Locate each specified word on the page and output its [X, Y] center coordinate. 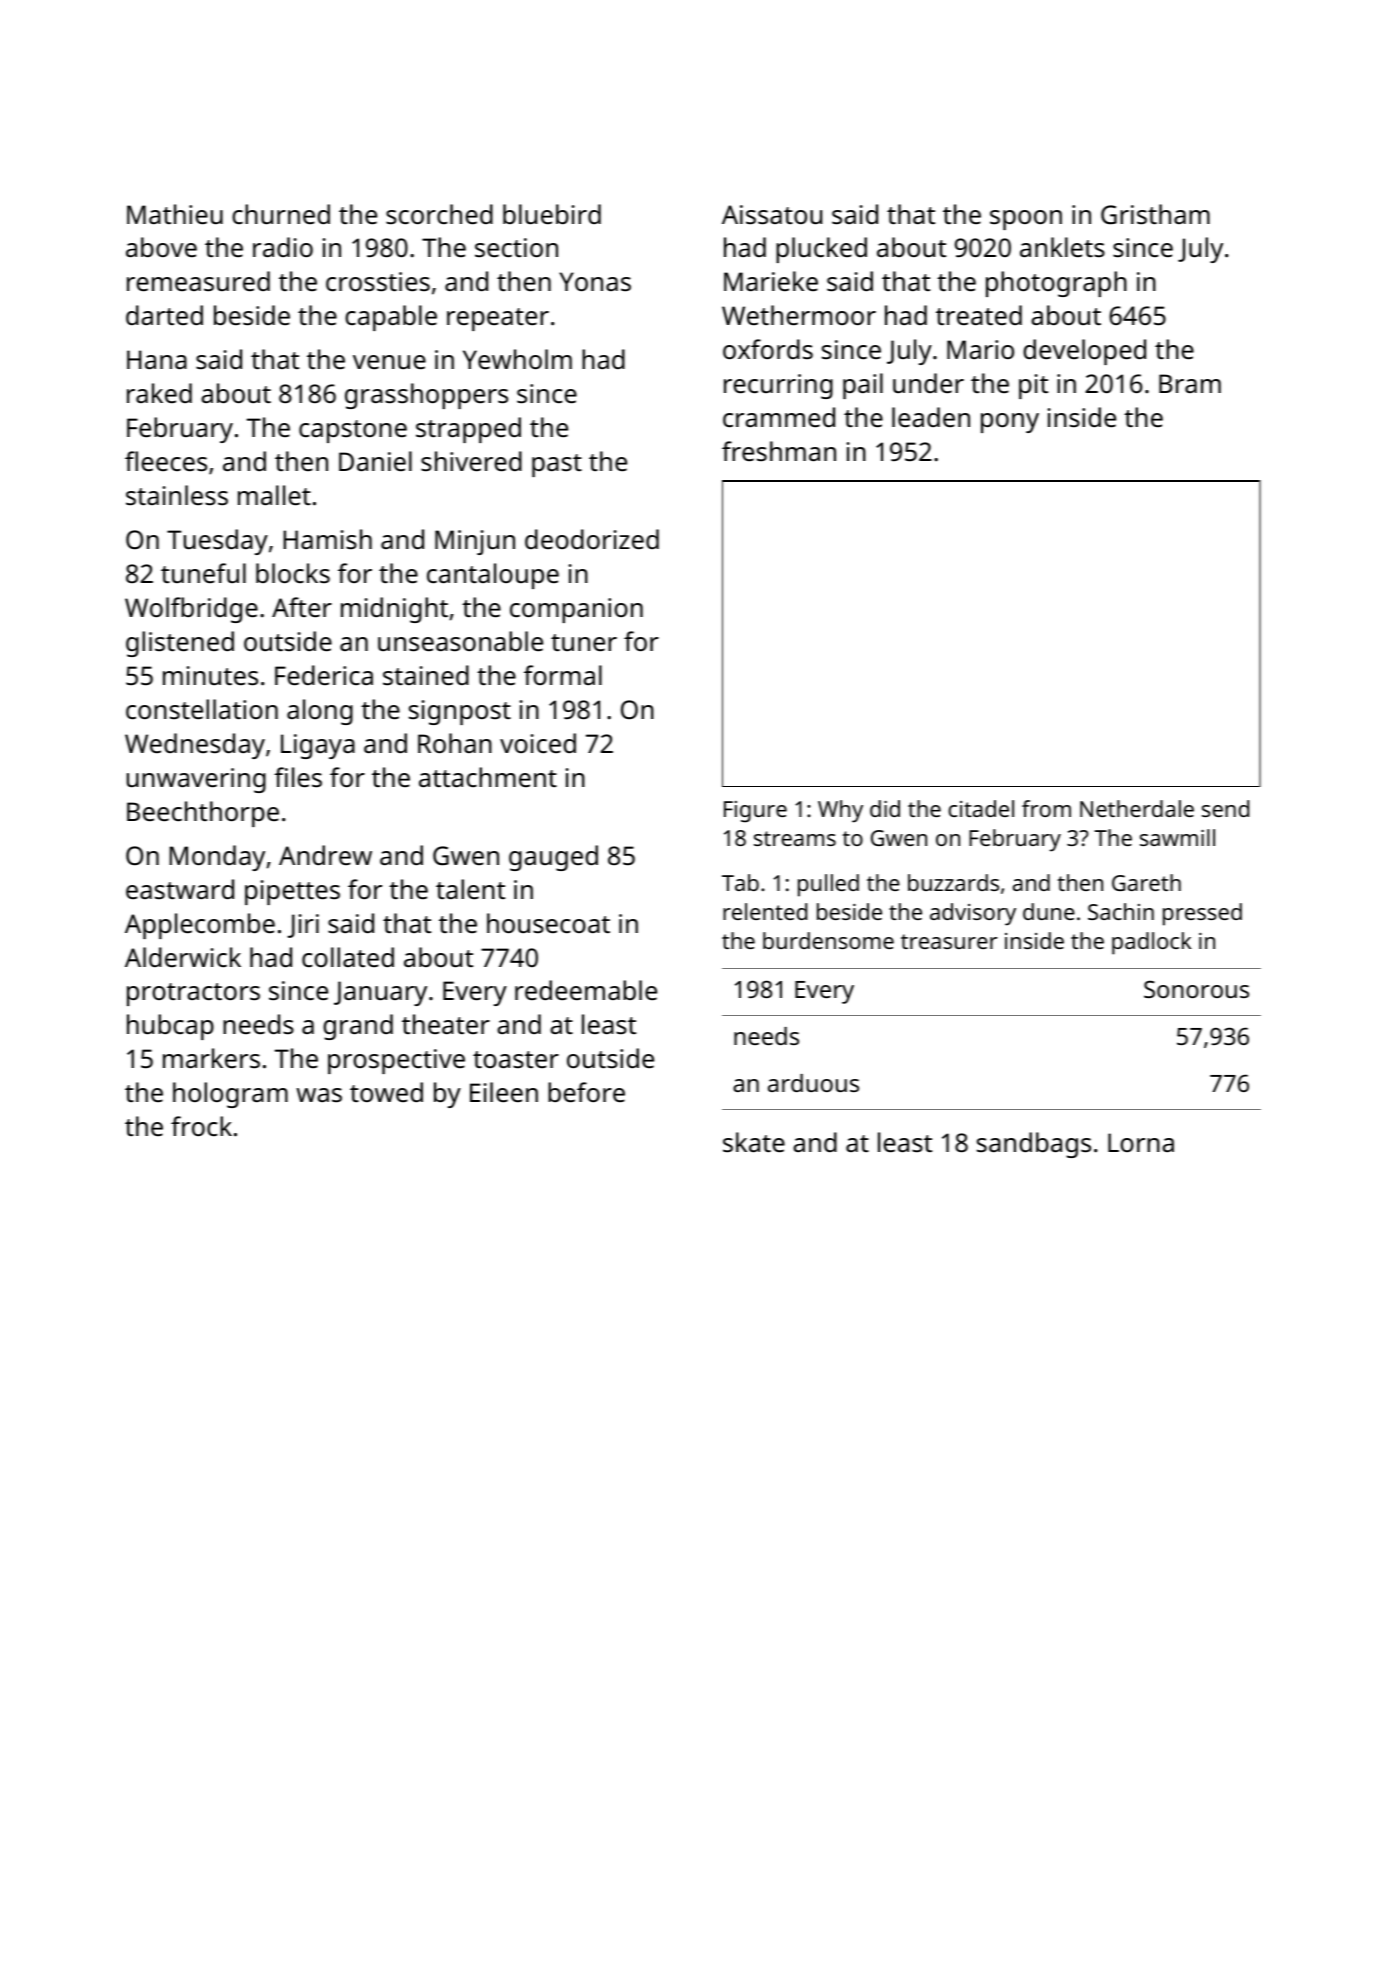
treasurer [949, 941]
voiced [538, 743]
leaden [931, 417]
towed [386, 1092]
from [1046, 808]
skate [754, 1142]
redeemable [586, 990]
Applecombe [200, 926]
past [557, 465]
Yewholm [517, 359]
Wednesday [195, 746]
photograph [1056, 284]
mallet [274, 495]
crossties [378, 282]
